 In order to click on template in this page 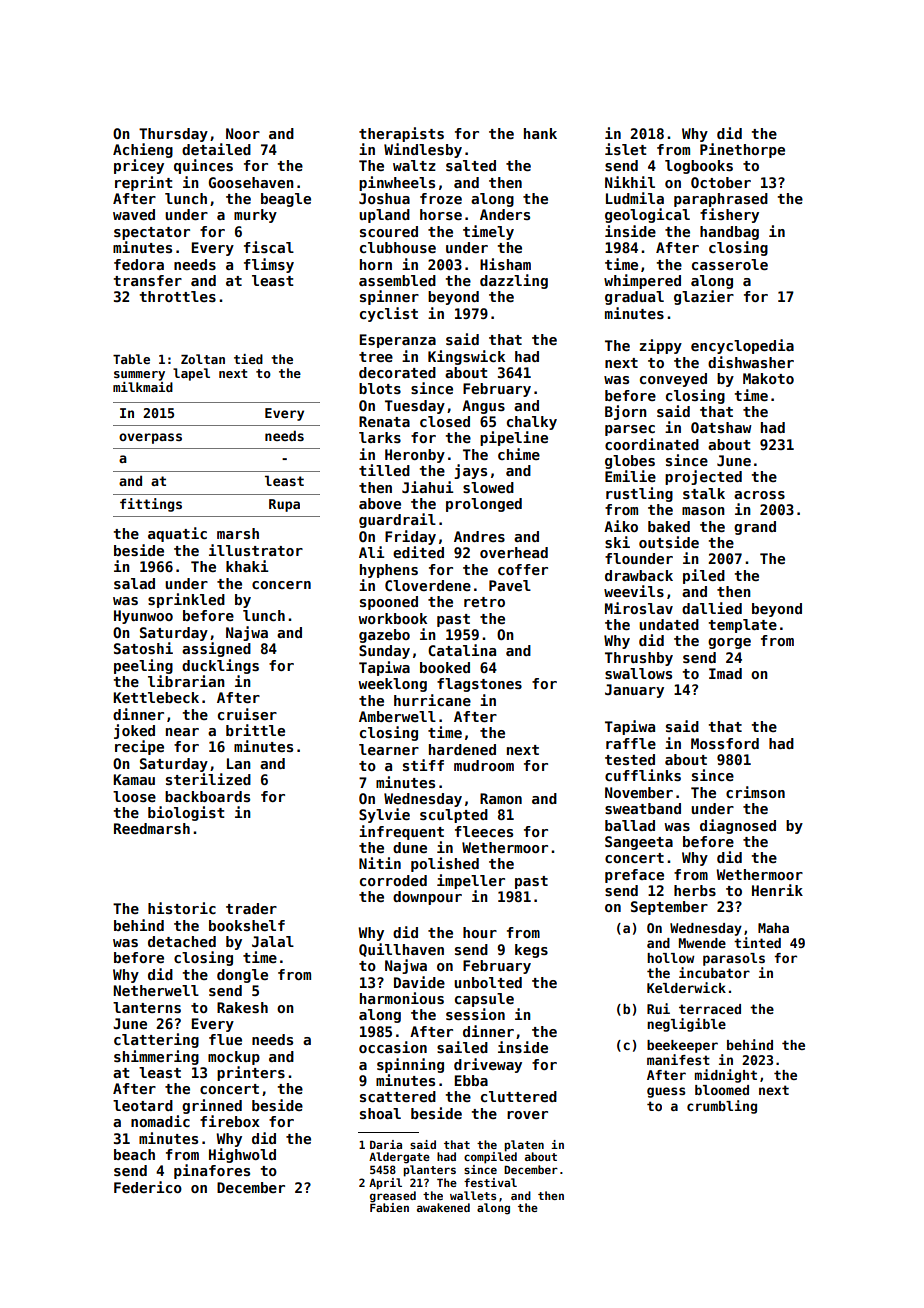, I will do `click(742, 626)`.
